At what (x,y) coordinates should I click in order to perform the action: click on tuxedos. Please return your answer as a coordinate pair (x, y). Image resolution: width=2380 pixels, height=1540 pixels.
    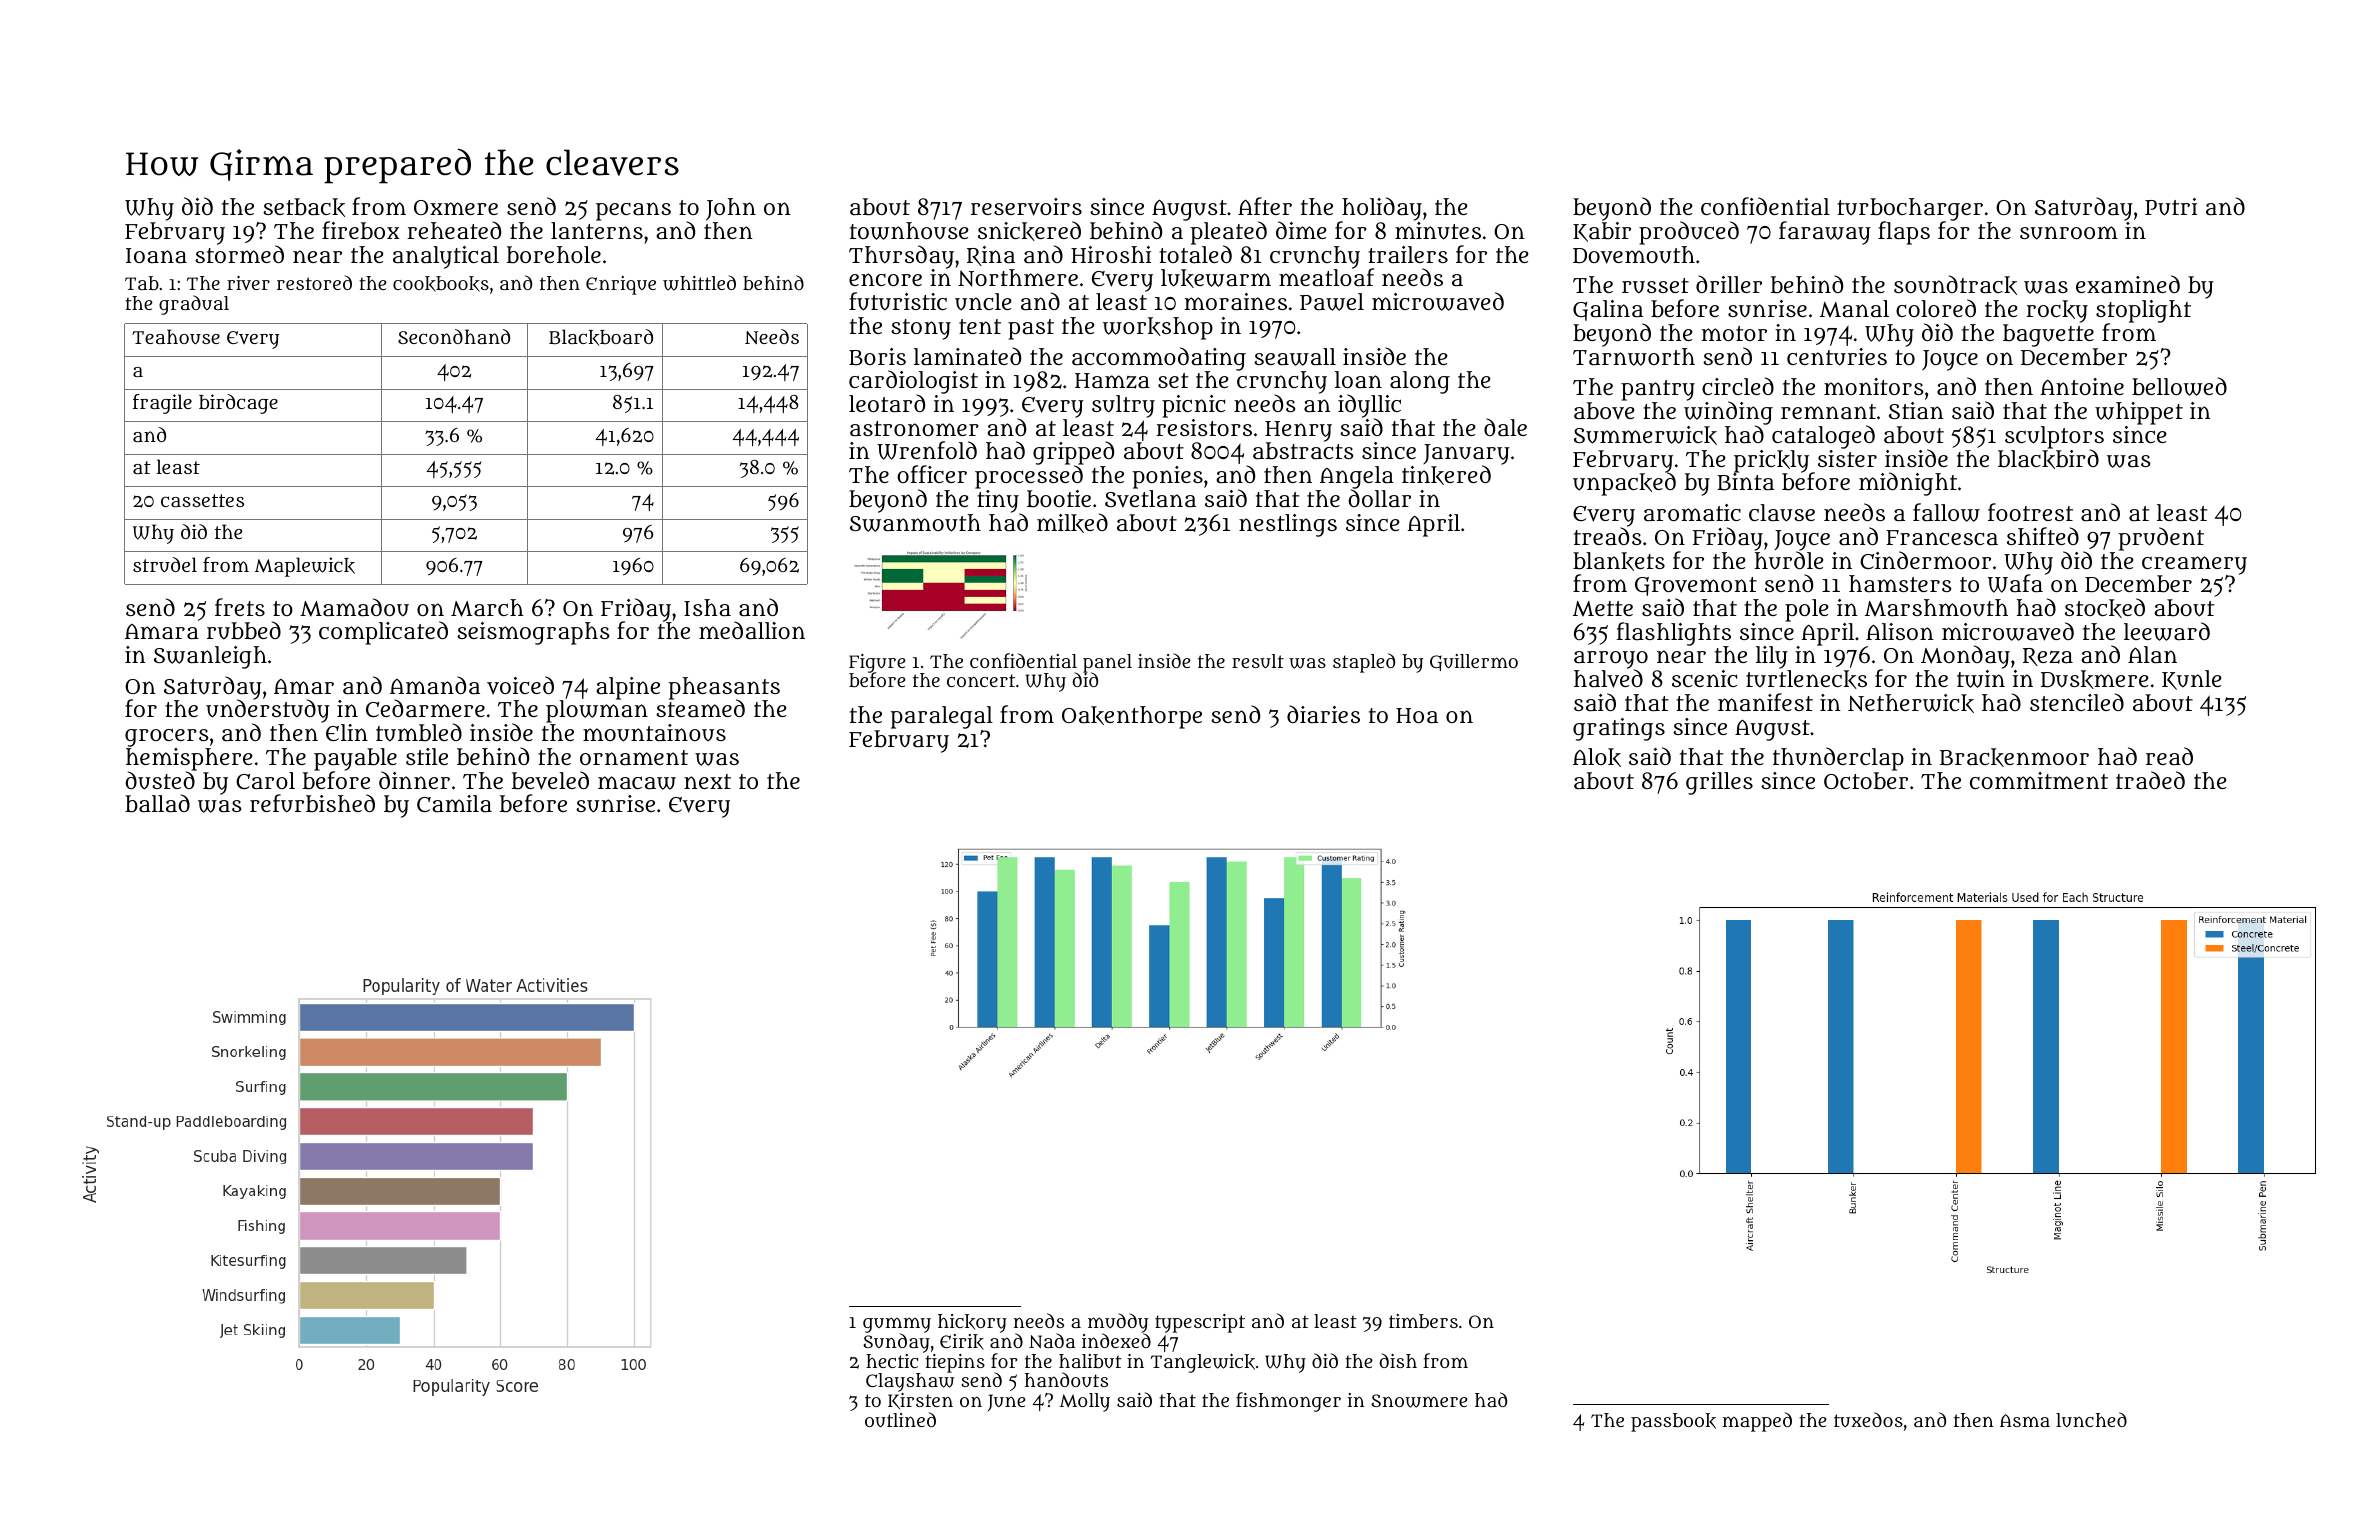
    Looking at the image, I should click on (1868, 1419).
